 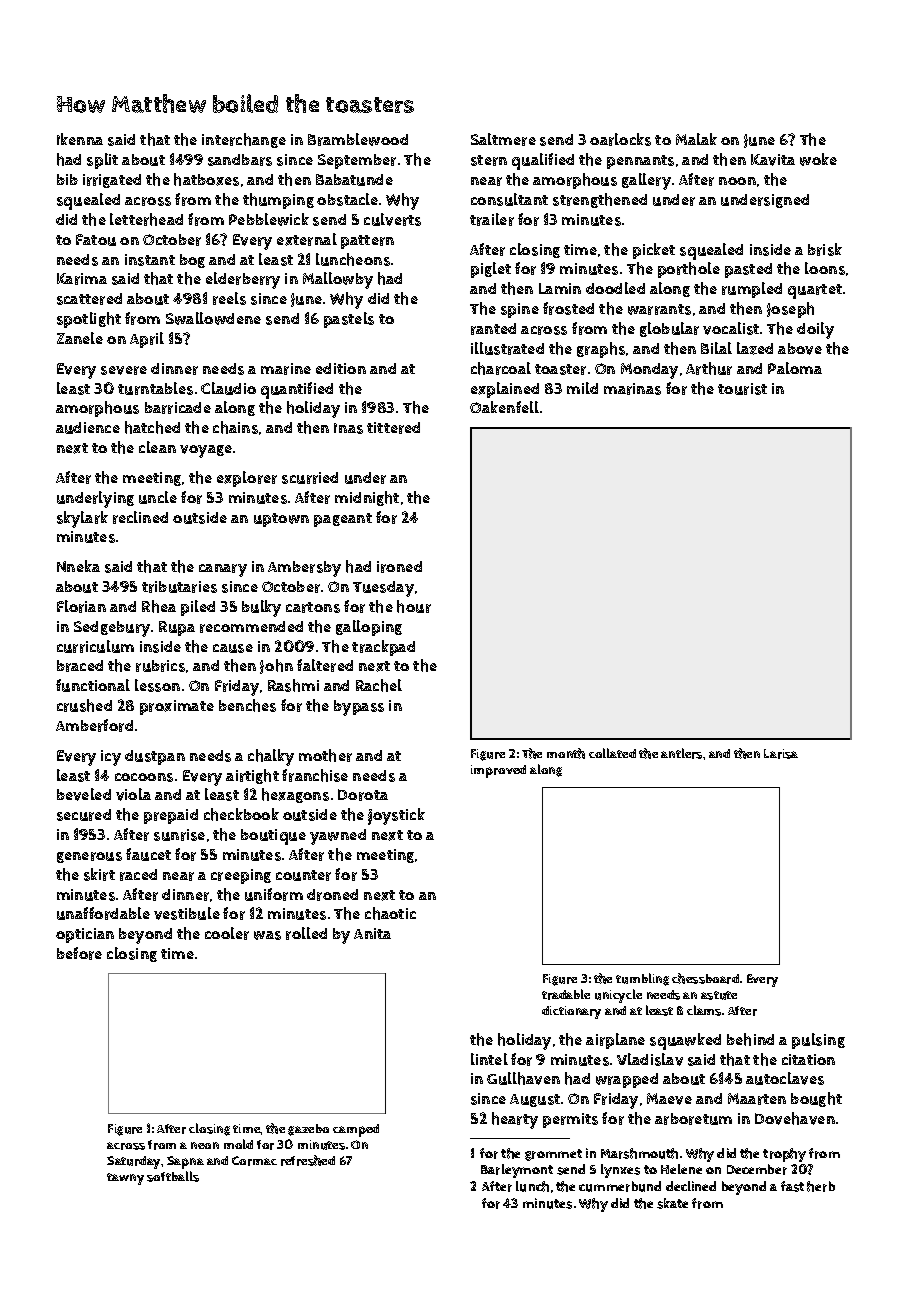 What do you see at coordinates (825, 249) in the document?
I see `brisk` at bounding box center [825, 249].
